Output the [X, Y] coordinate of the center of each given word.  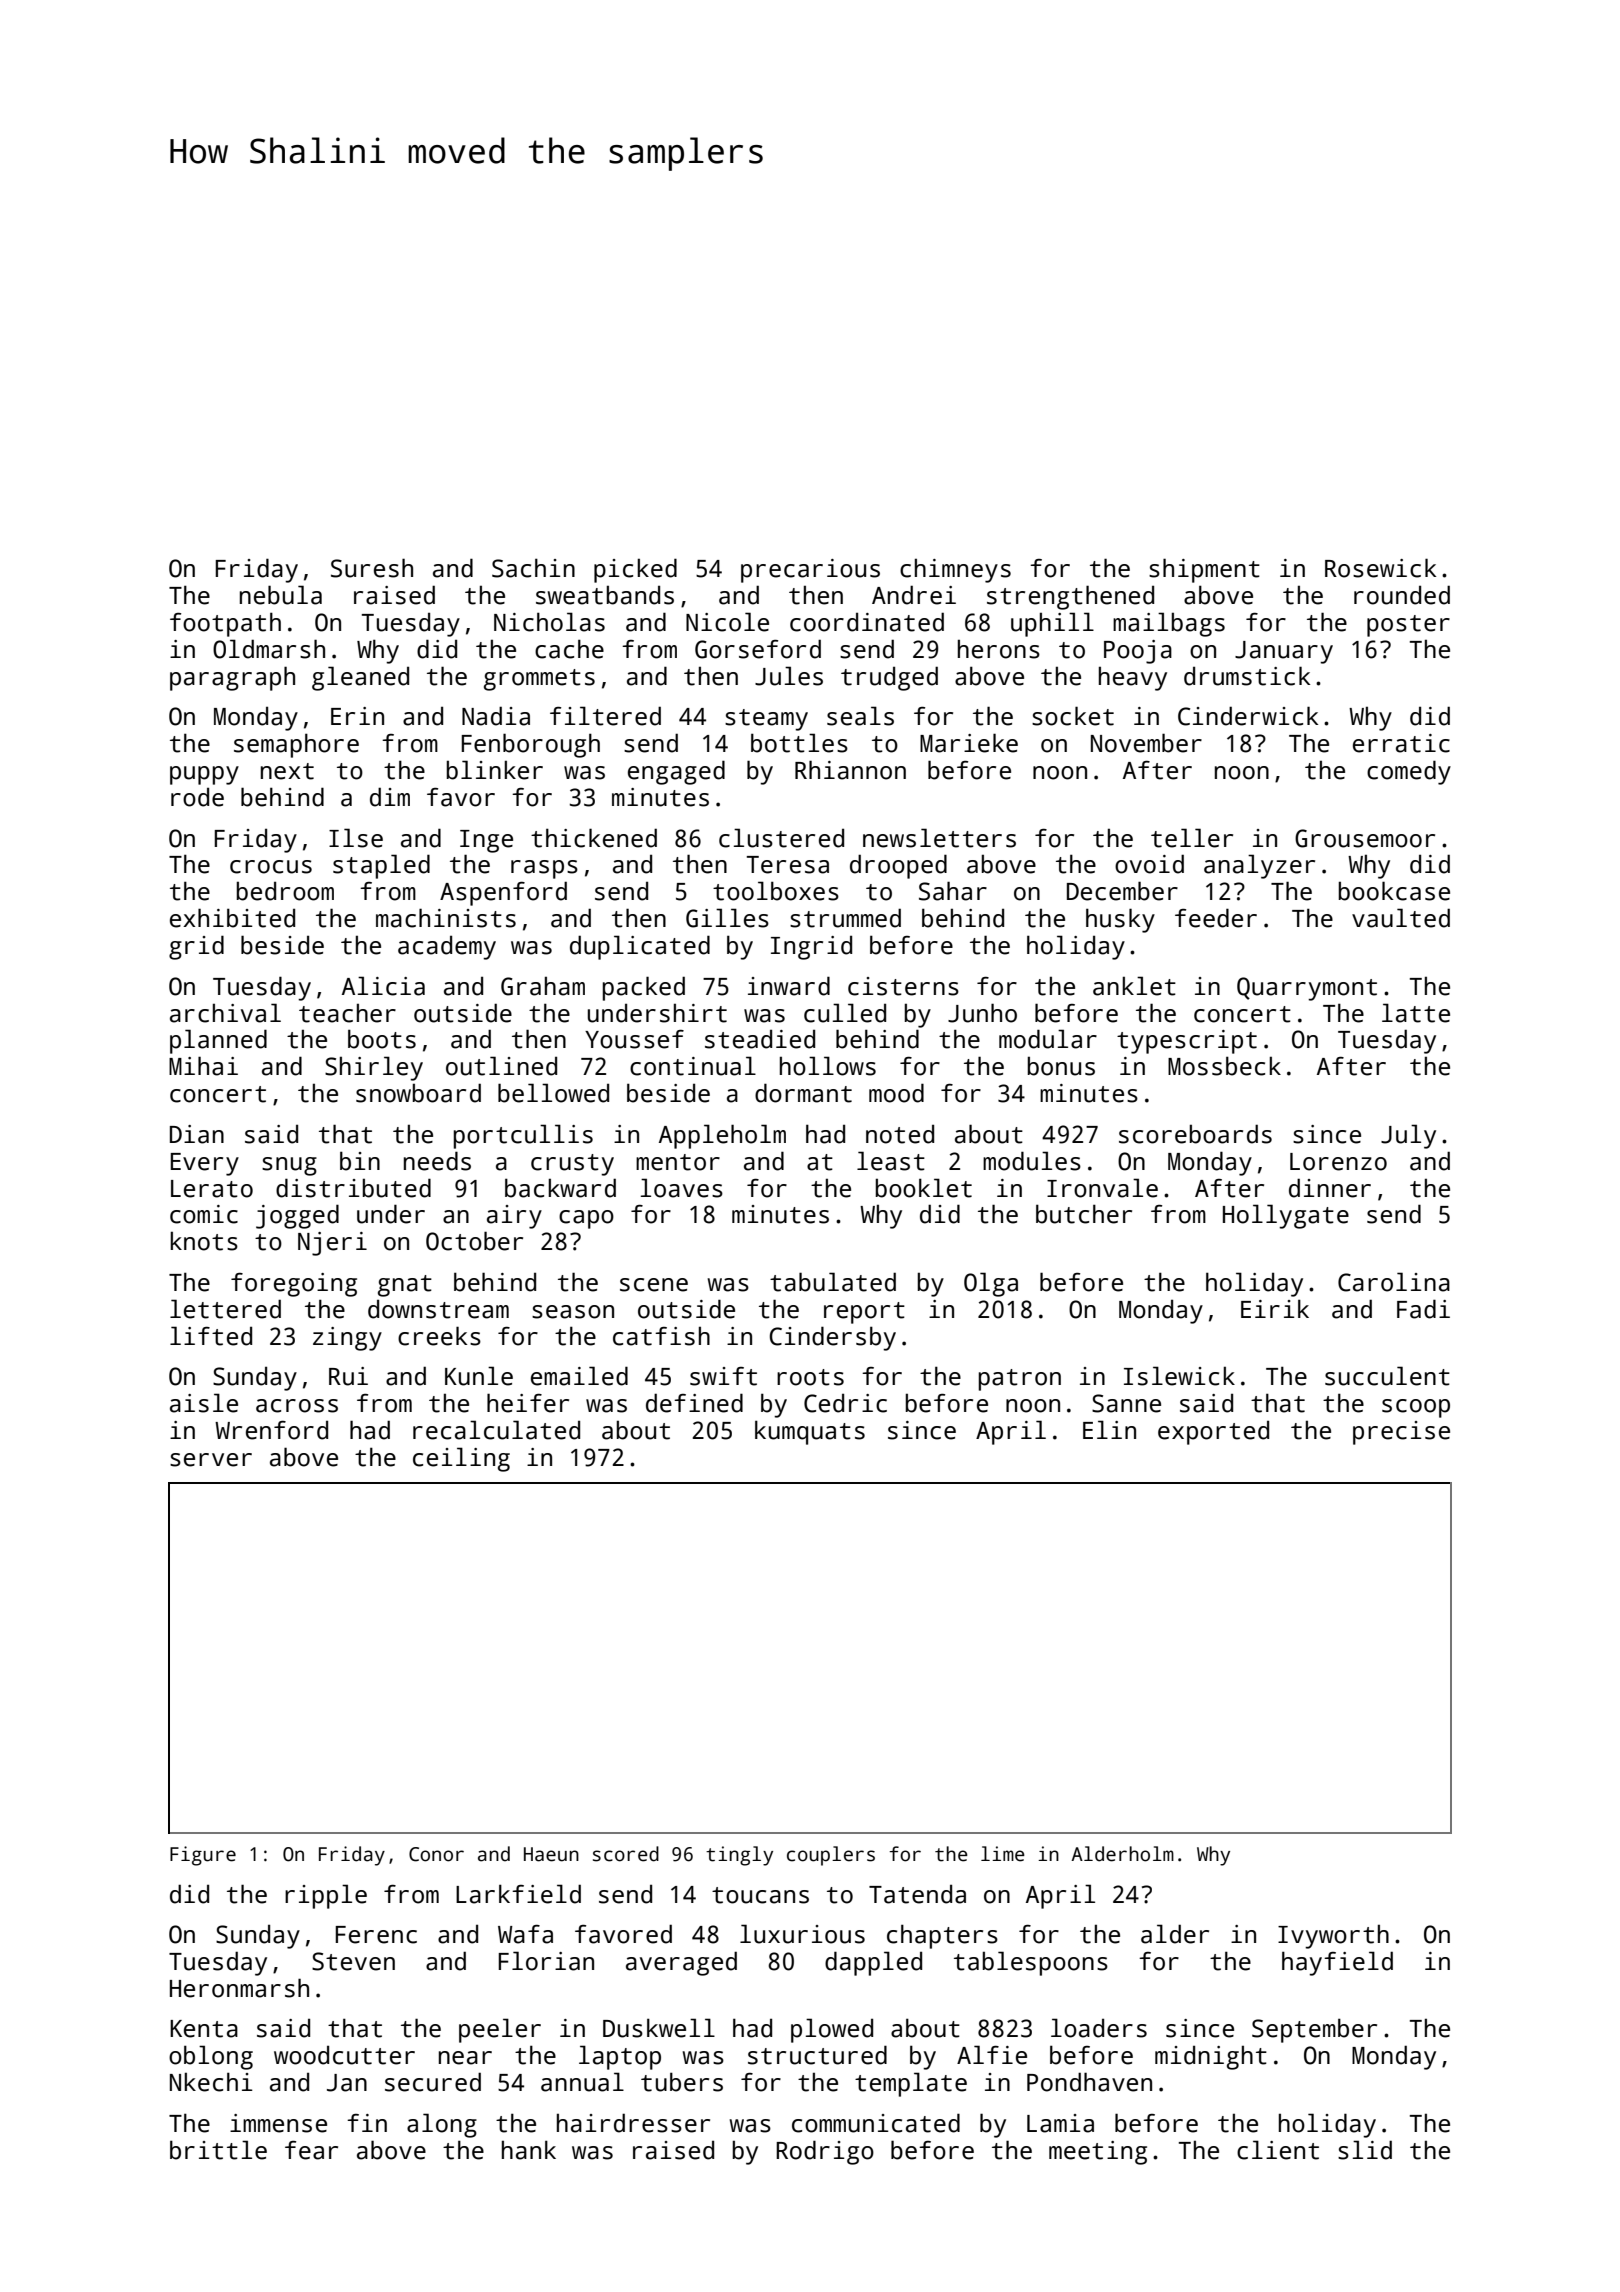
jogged [297, 1216]
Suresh [372, 568]
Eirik [1275, 1308]
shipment [1204, 570]
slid [1365, 2150]
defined [694, 1403]
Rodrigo [825, 2152]
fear [311, 2150]
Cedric [845, 1403]
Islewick [1179, 1376]
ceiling [461, 1459]
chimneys [955, 571]
